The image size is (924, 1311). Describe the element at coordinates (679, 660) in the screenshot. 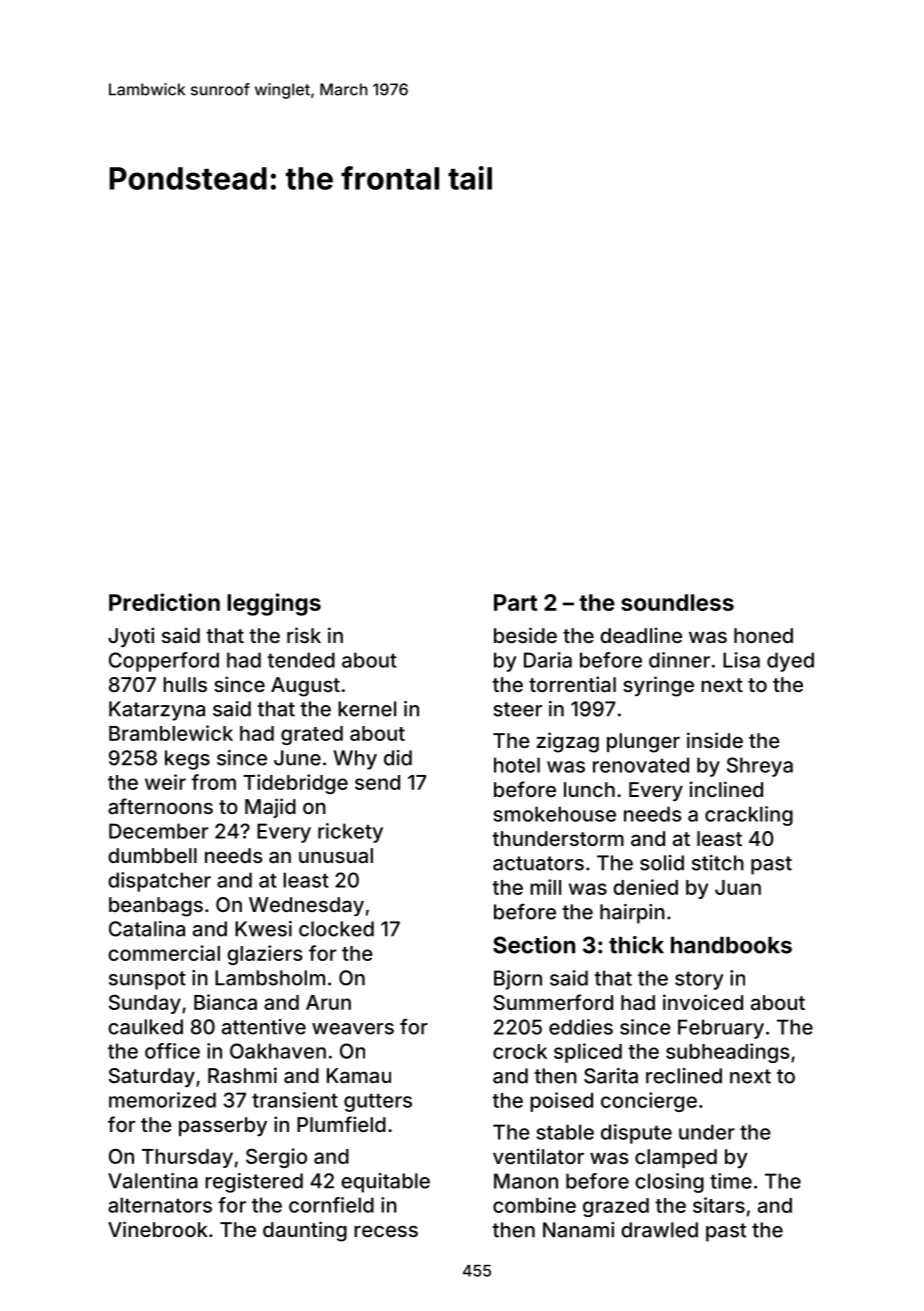

I see `dinner` at that location.
